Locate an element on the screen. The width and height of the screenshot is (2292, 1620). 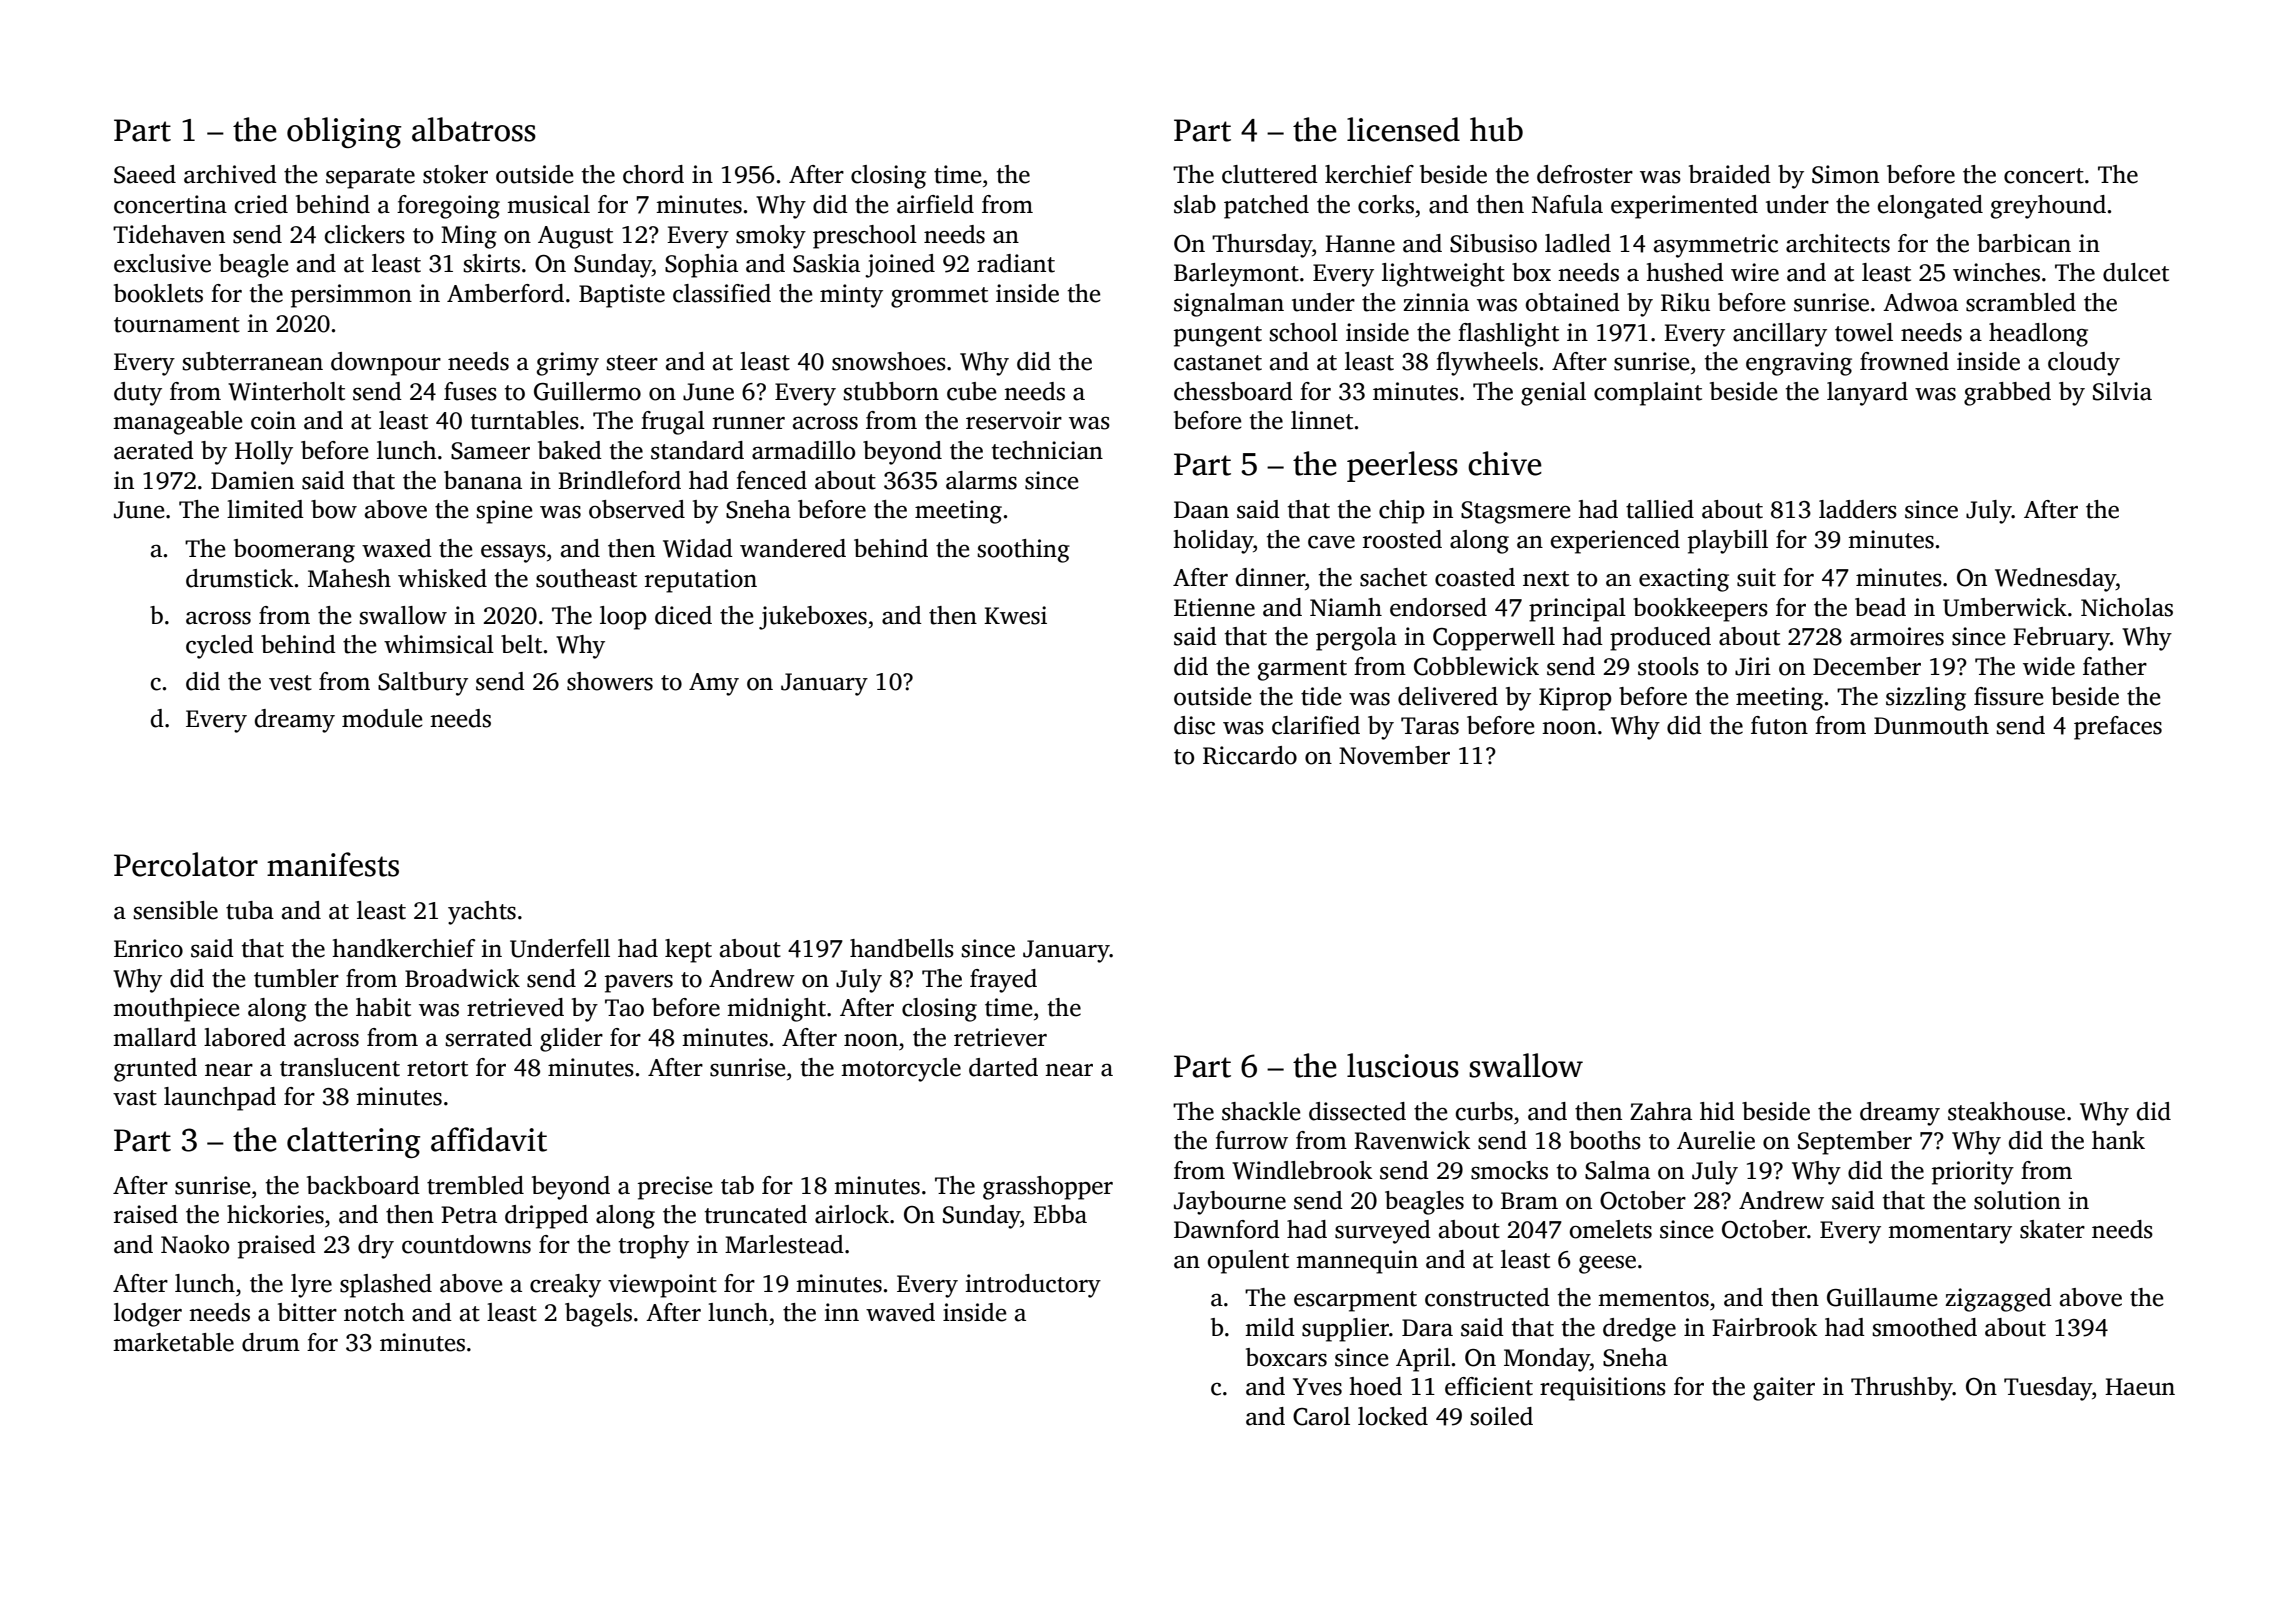
momentary is located at coordinates (1950, 1233).
